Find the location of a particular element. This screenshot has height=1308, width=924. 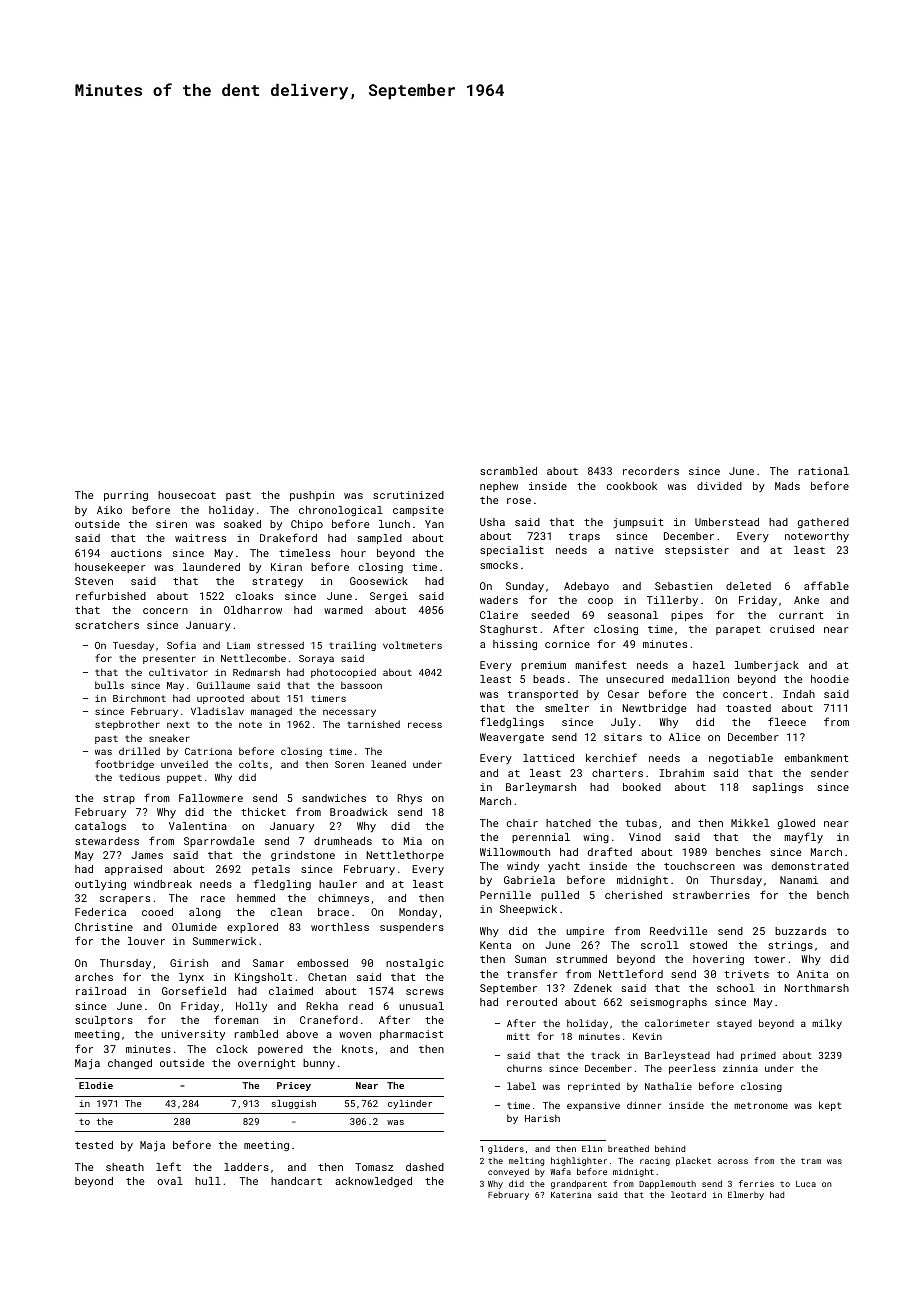

acknowledged is located at coordinates (373, 1182).
